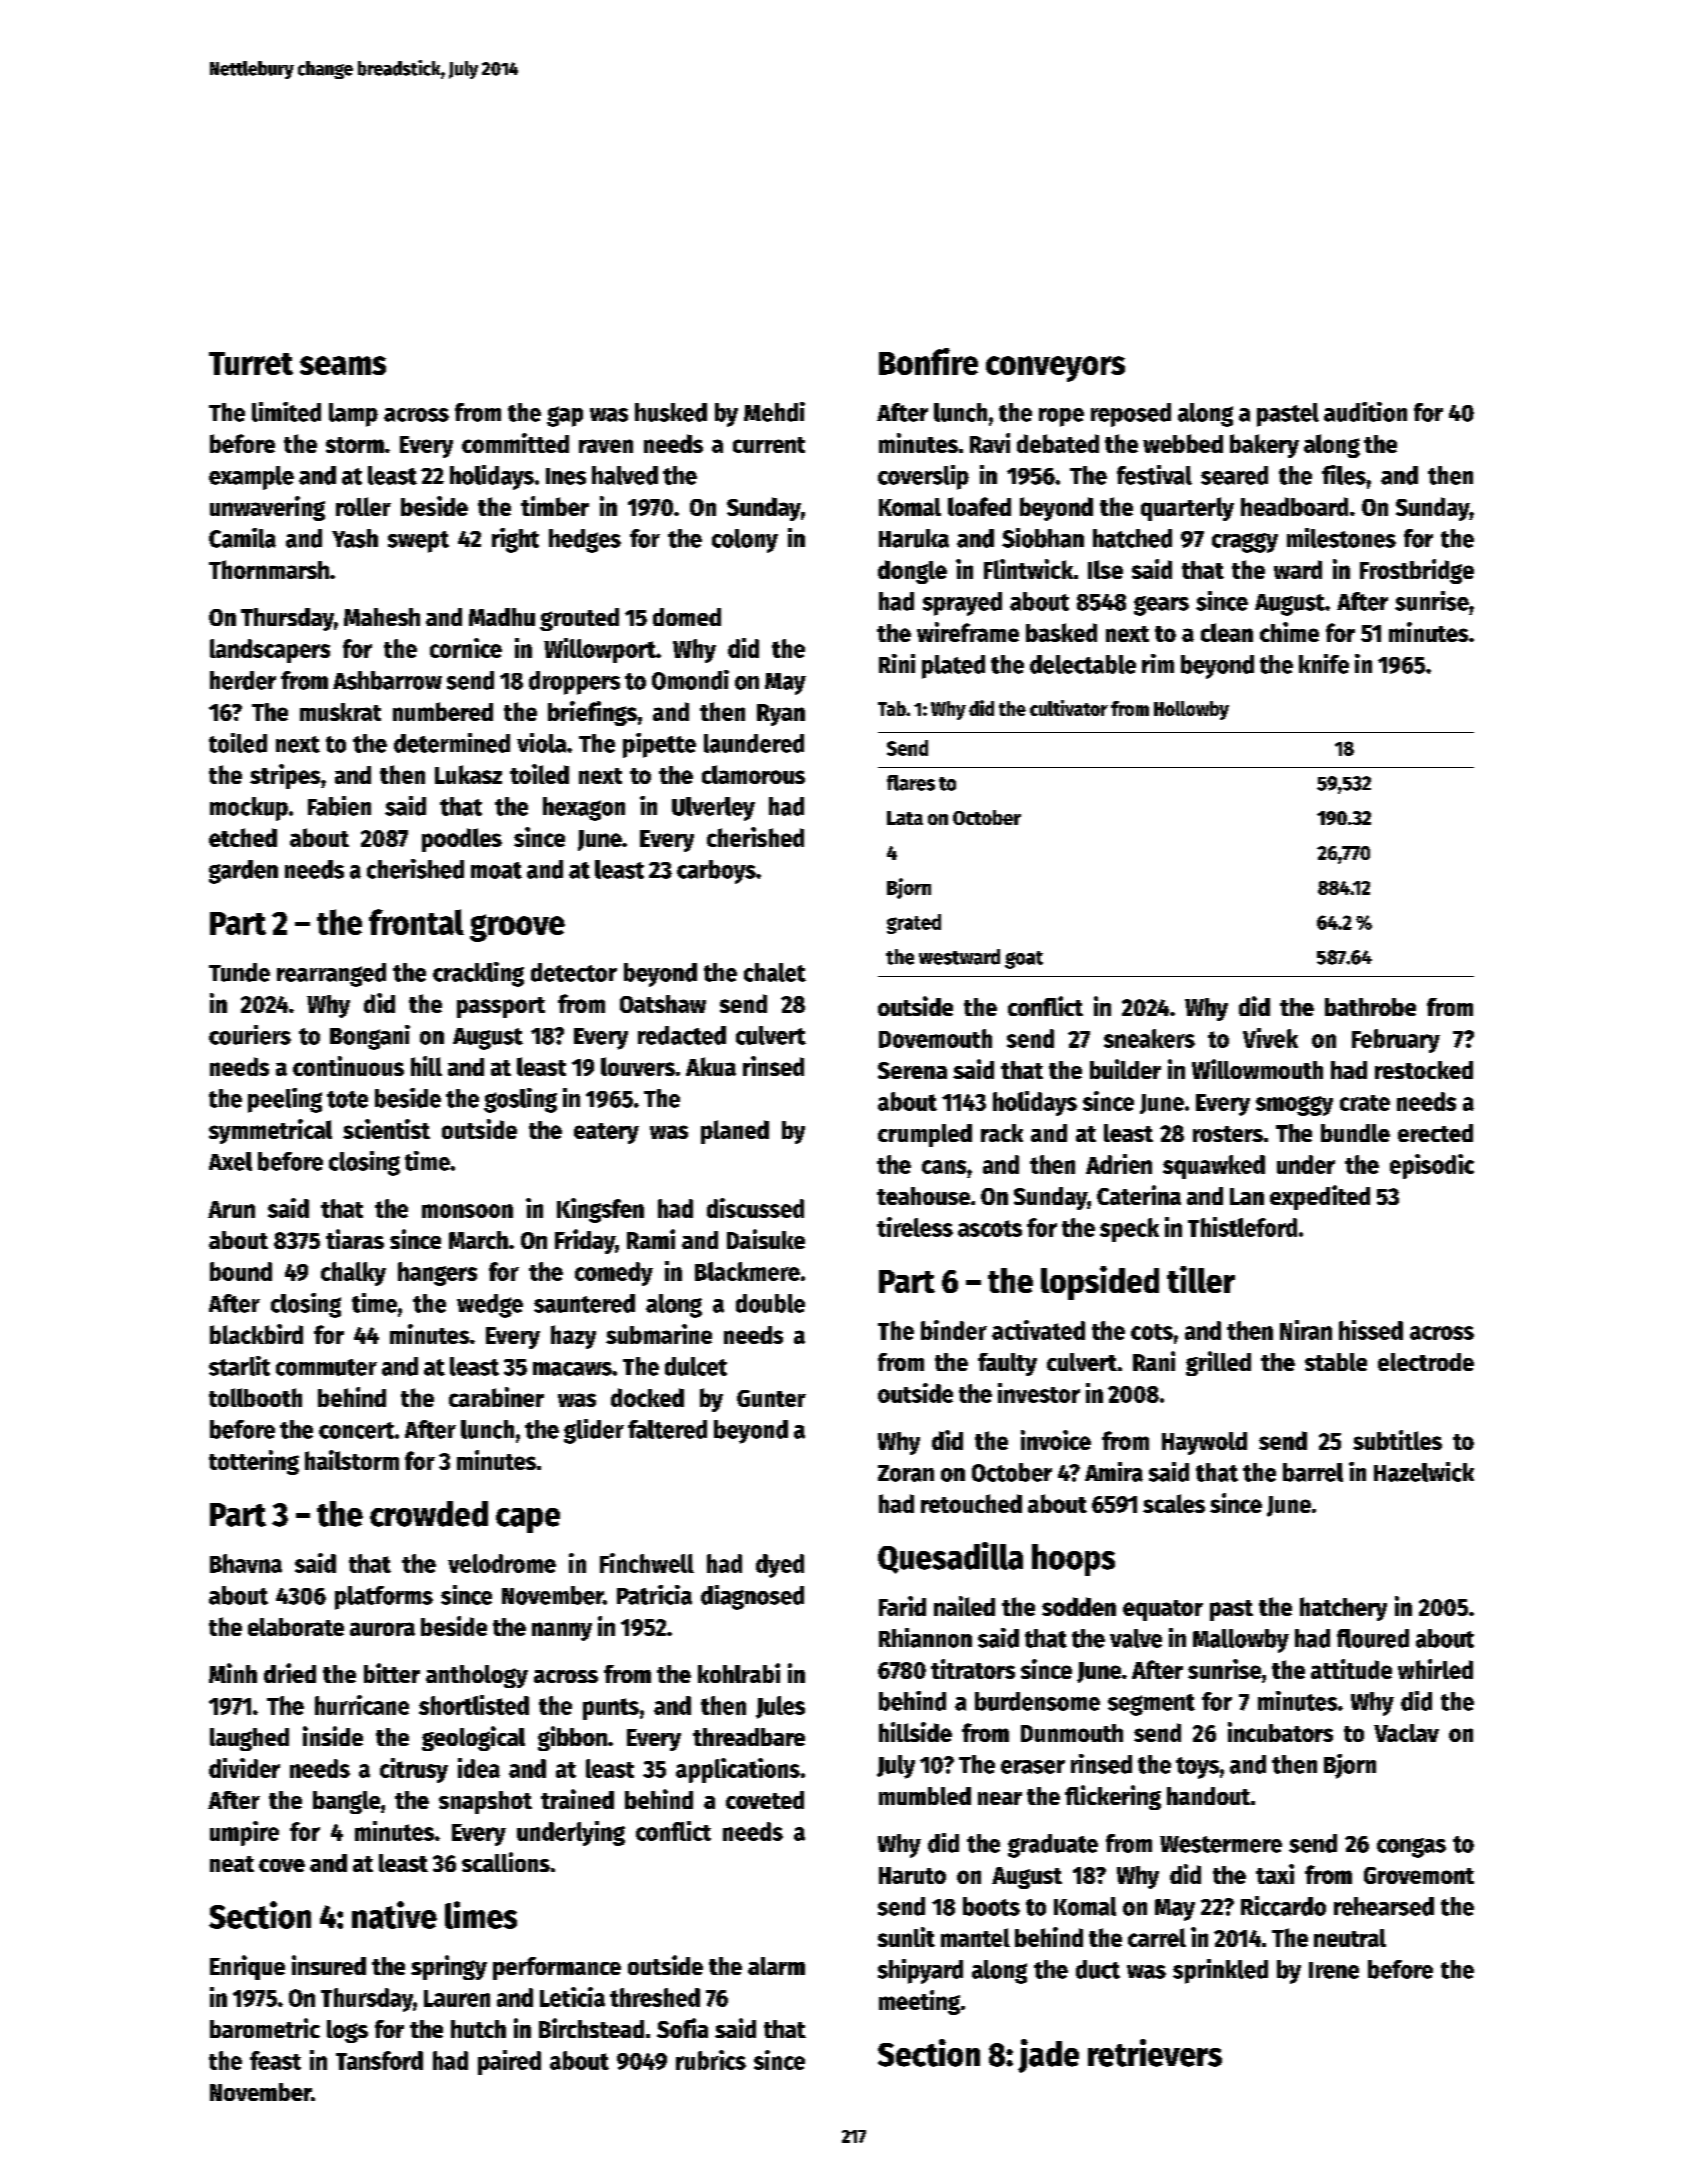 This image has height=2178, width=1683. I want to click on Hollowby, so click(1191, 710).
